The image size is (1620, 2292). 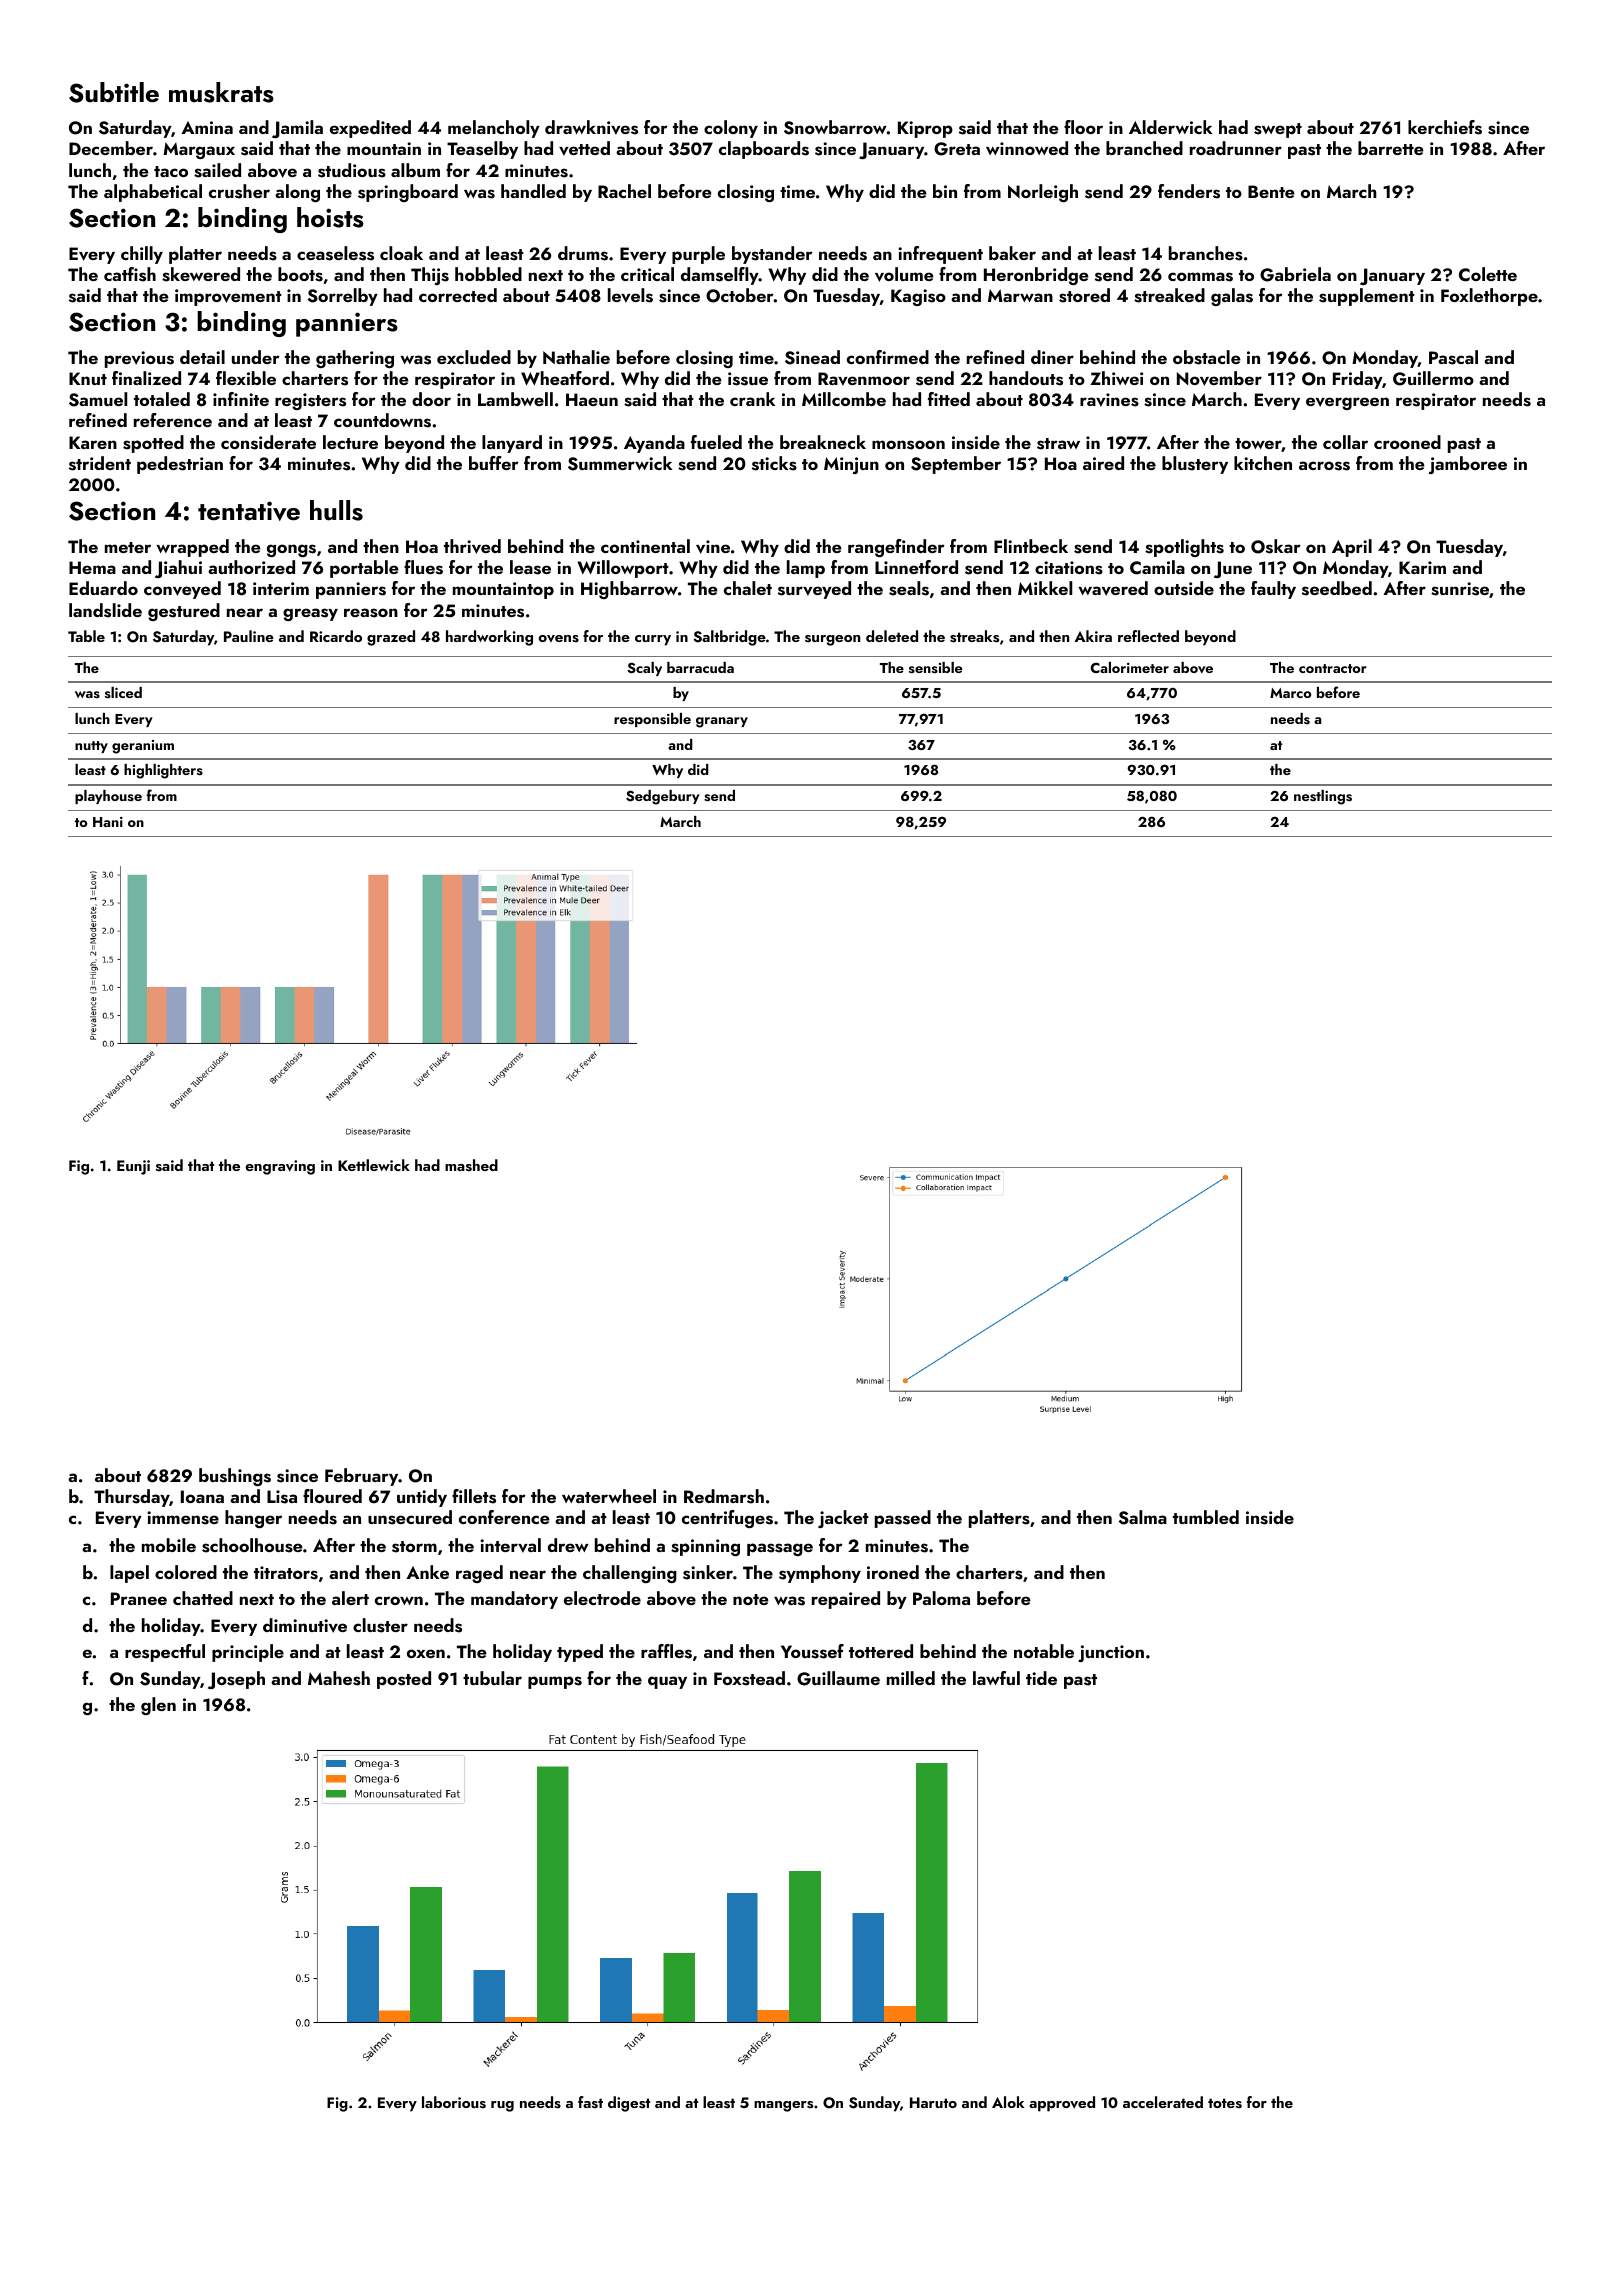 What do you see at coordinates (221, 92) in the screenshot?
I see `muskrats` at bounding box center [221, 92].
